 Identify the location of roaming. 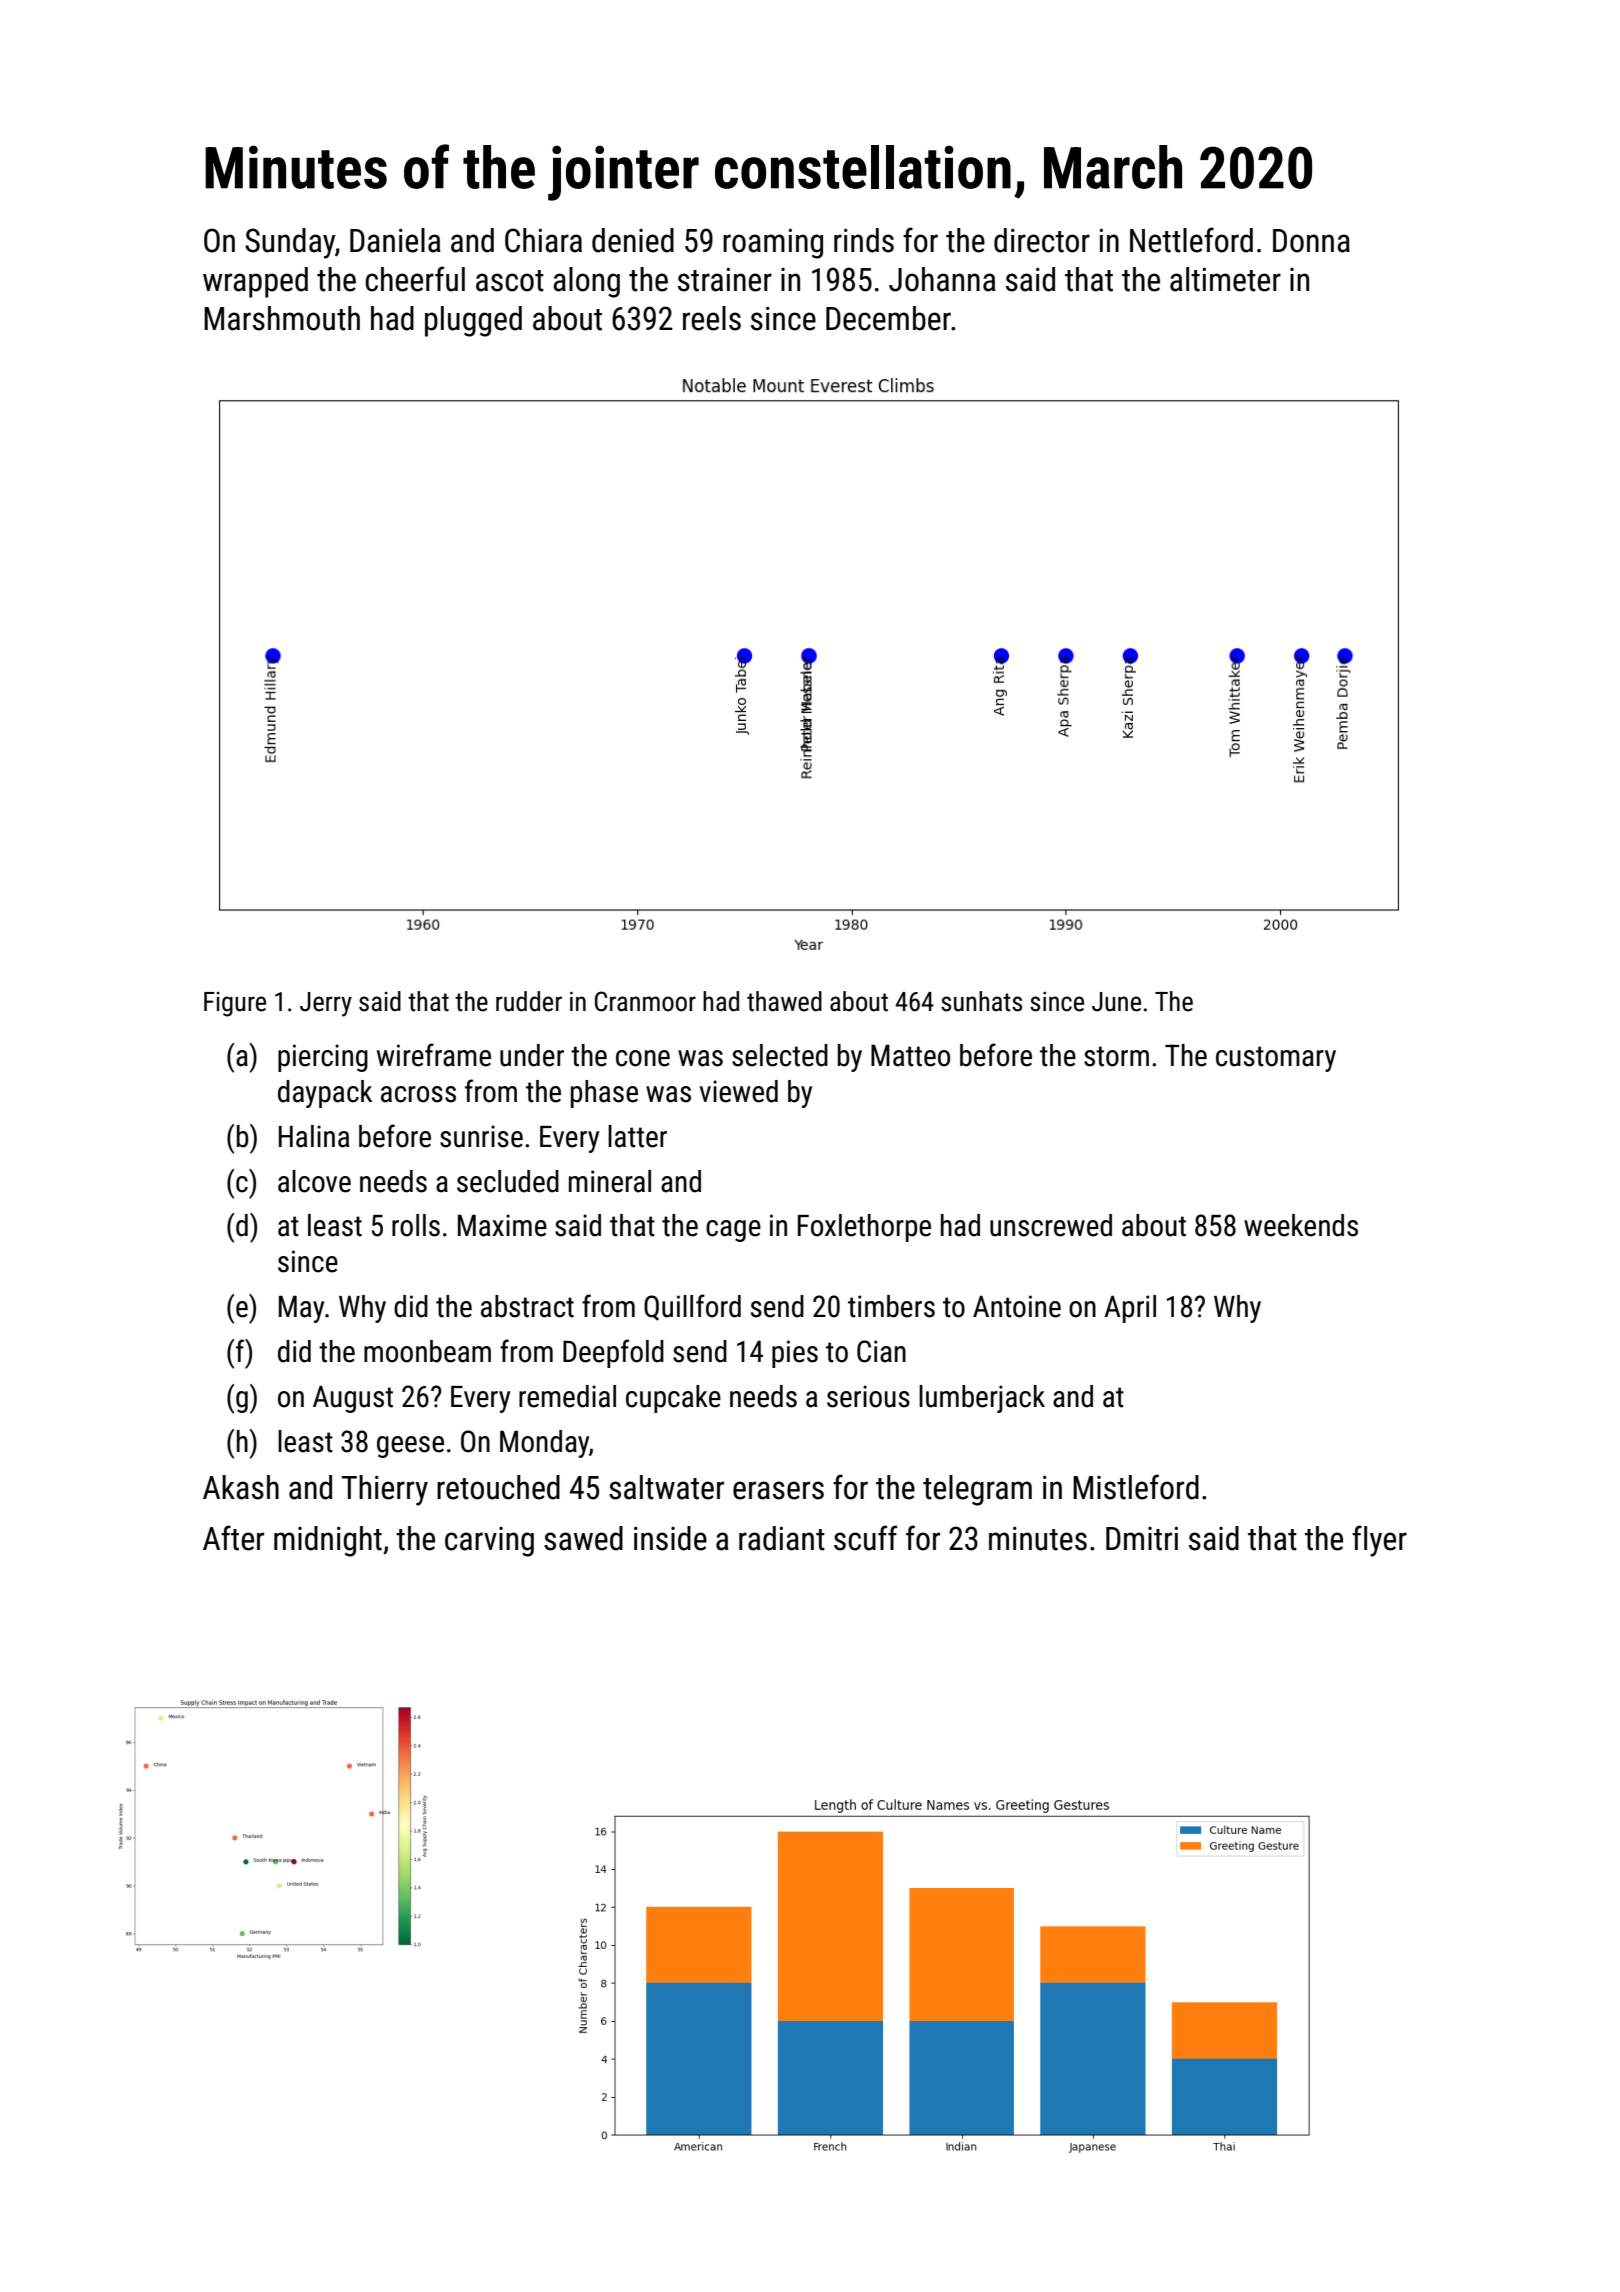
(773, 243).
